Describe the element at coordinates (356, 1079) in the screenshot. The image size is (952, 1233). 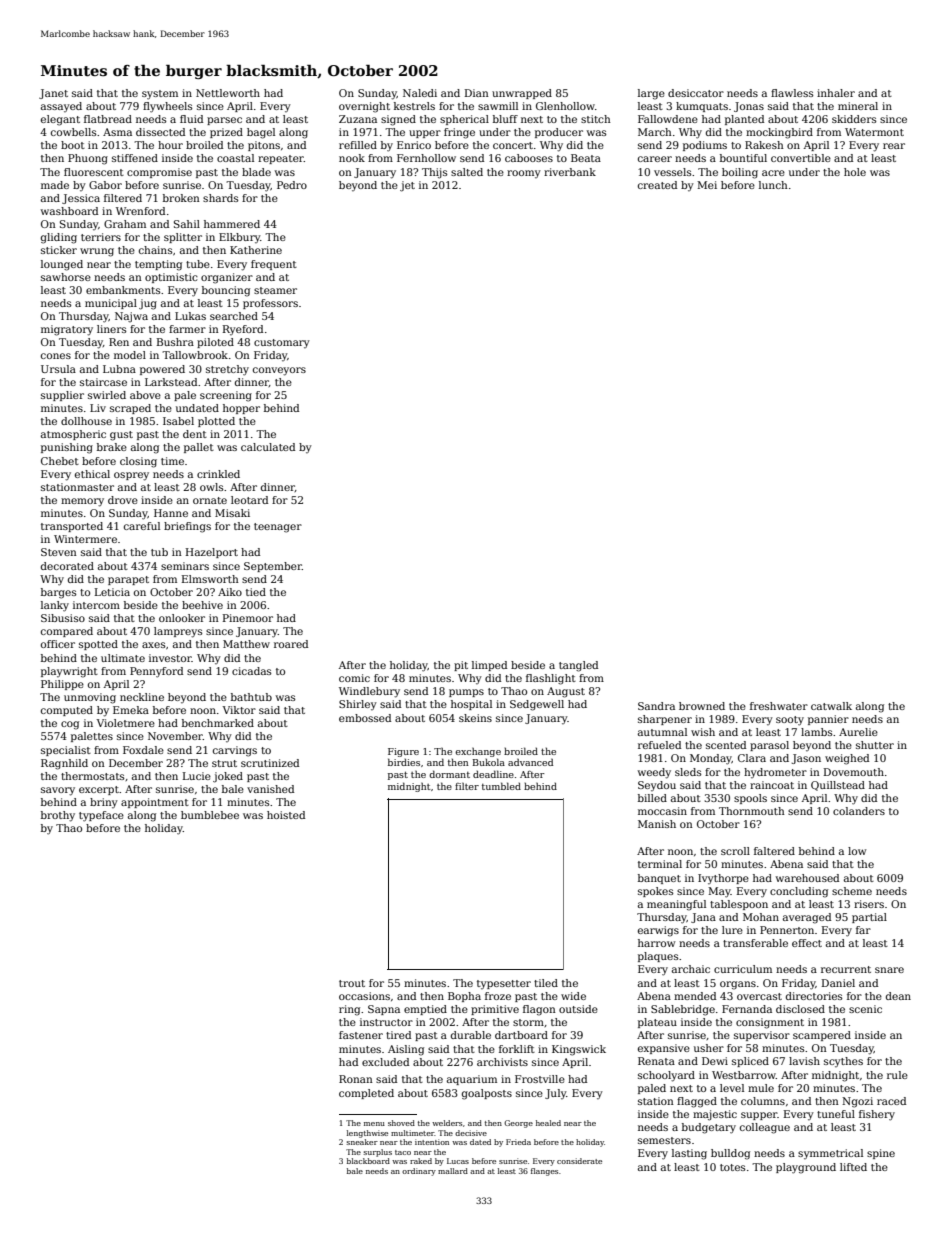
I see `Ronan` at that location.
